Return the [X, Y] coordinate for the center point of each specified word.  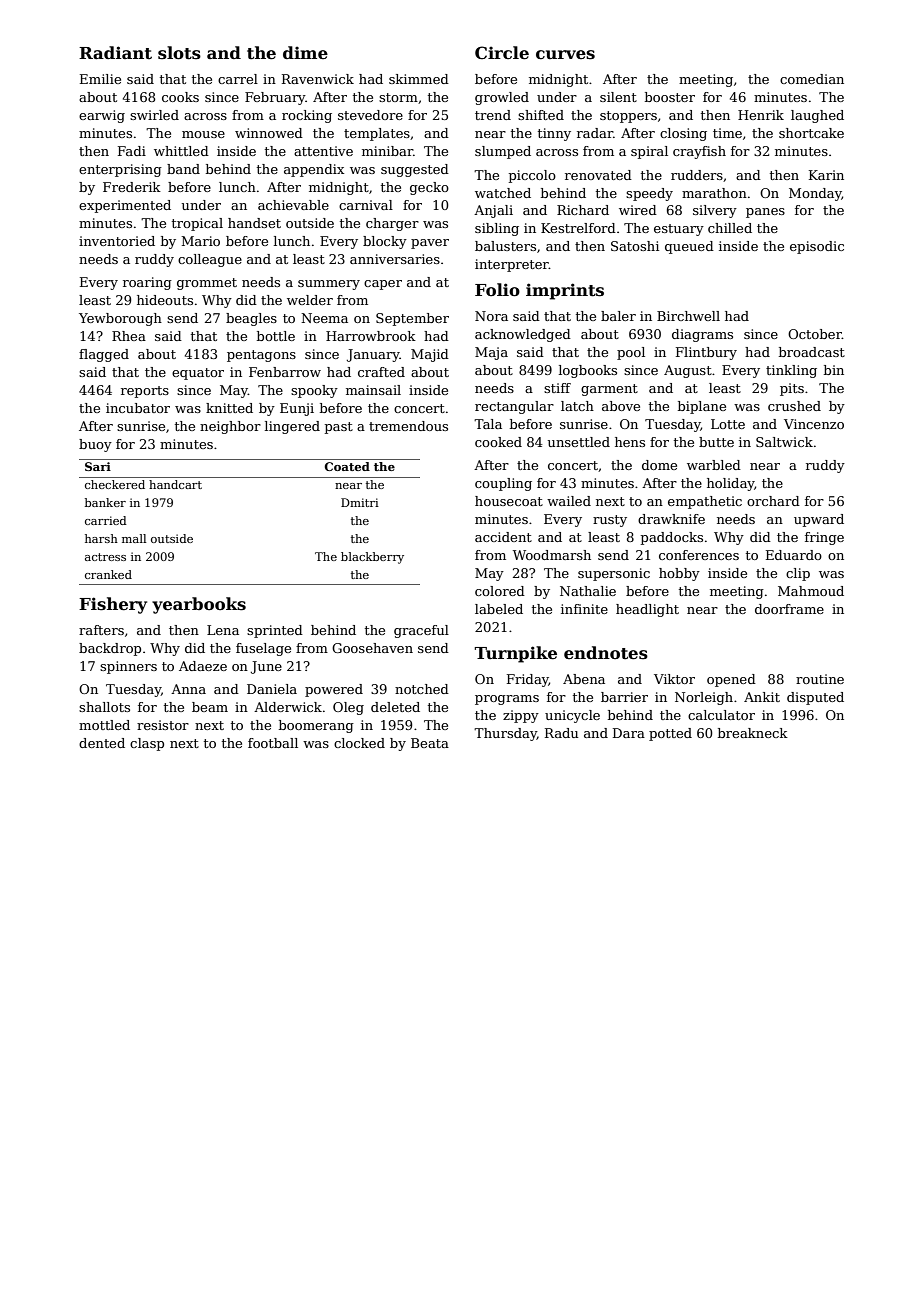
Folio [497, 290]
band [183, 169]
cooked [498, 442]
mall [134, 538]
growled [502, 98]
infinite [584, 609]
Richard [583, 210]
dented [102, 743]
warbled [714, 465]
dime [305, 52]
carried [106, 520]
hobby [679, 574]
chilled [730, 228]
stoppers [628, 117]
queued [689, 247]
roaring [147, 283]
